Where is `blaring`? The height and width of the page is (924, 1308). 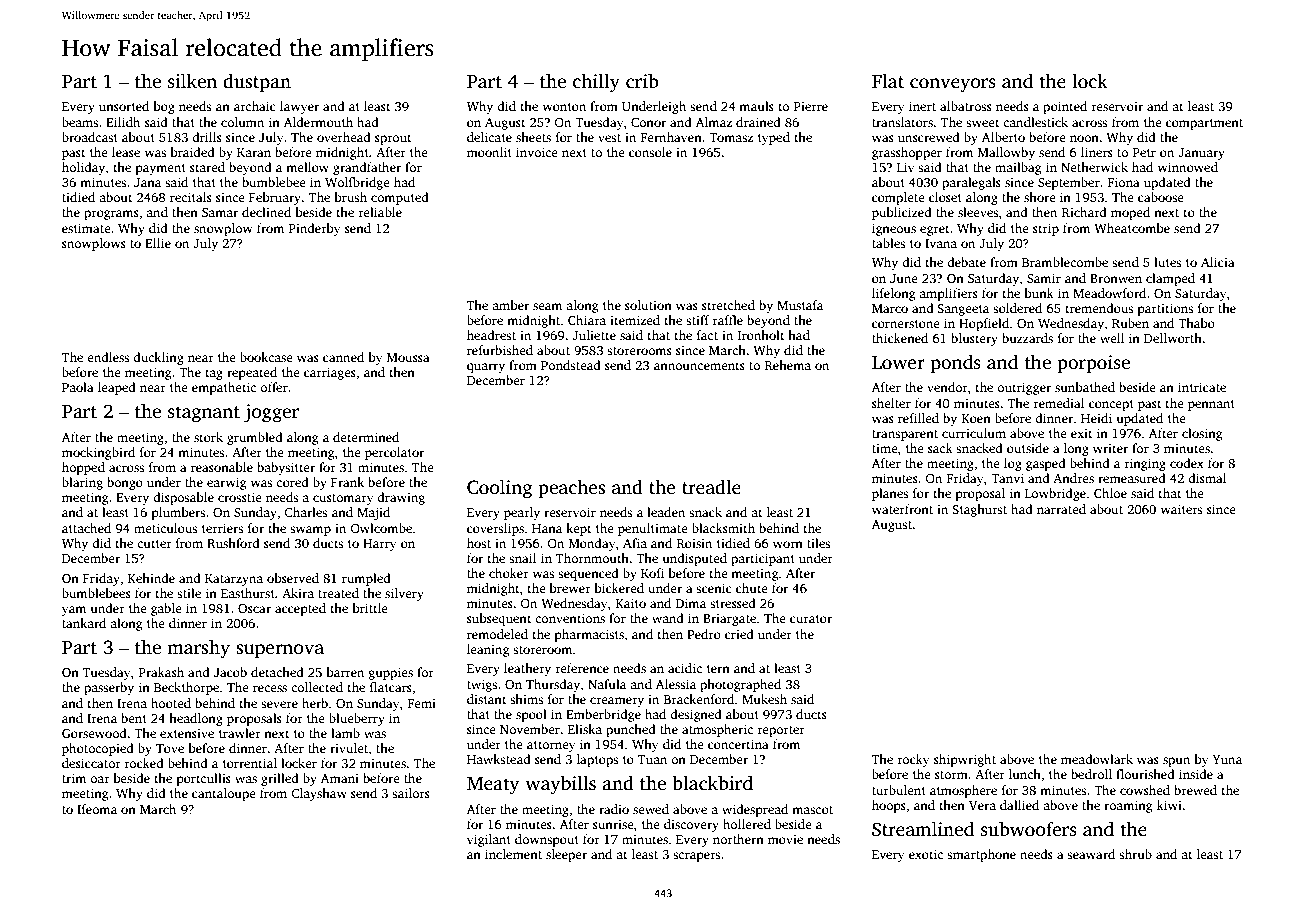 blaring is located at coordinates (82, 483).
